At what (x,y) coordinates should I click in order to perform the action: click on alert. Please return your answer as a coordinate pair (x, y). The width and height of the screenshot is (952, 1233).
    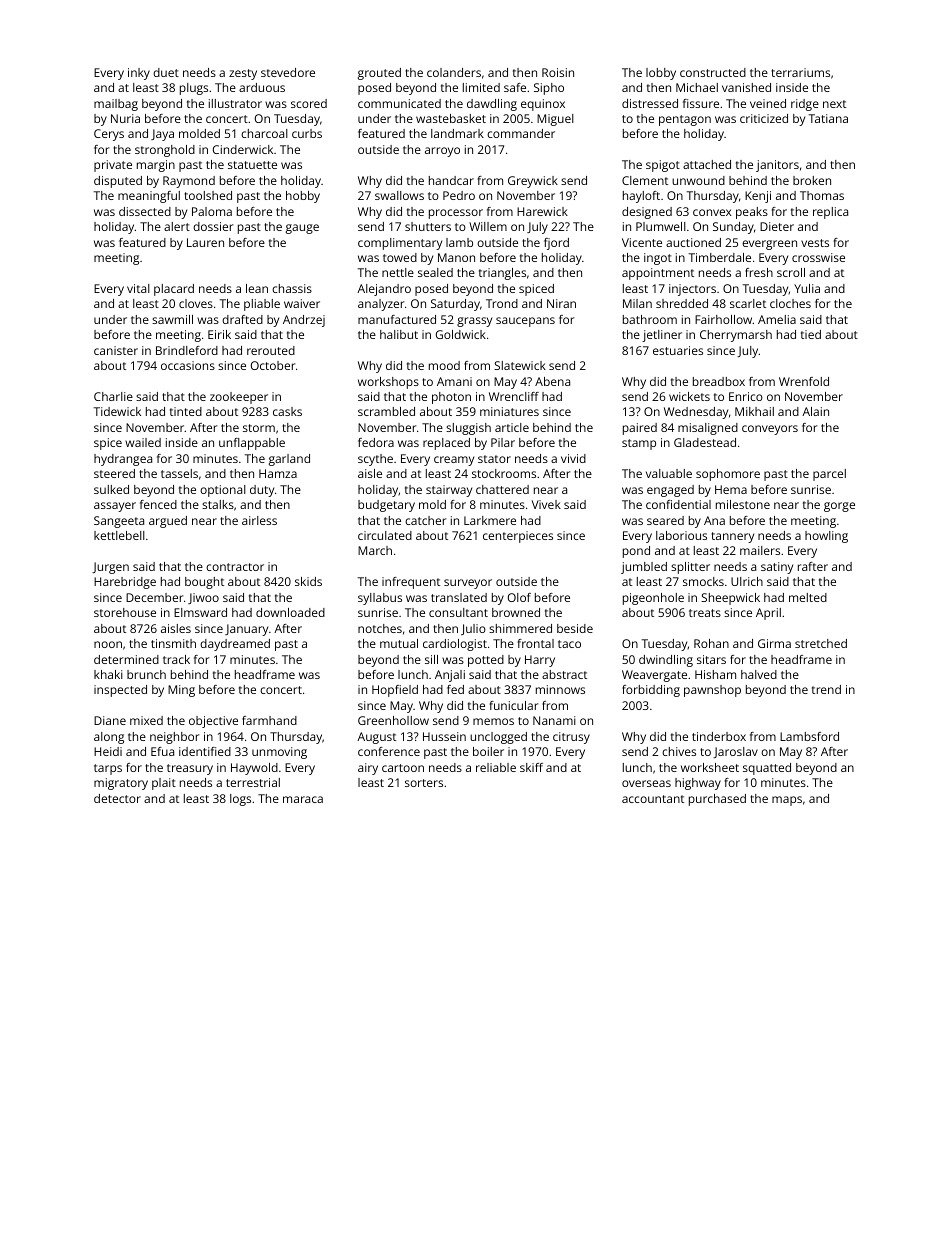
    Looking at the image, I should click on (177, 226).
